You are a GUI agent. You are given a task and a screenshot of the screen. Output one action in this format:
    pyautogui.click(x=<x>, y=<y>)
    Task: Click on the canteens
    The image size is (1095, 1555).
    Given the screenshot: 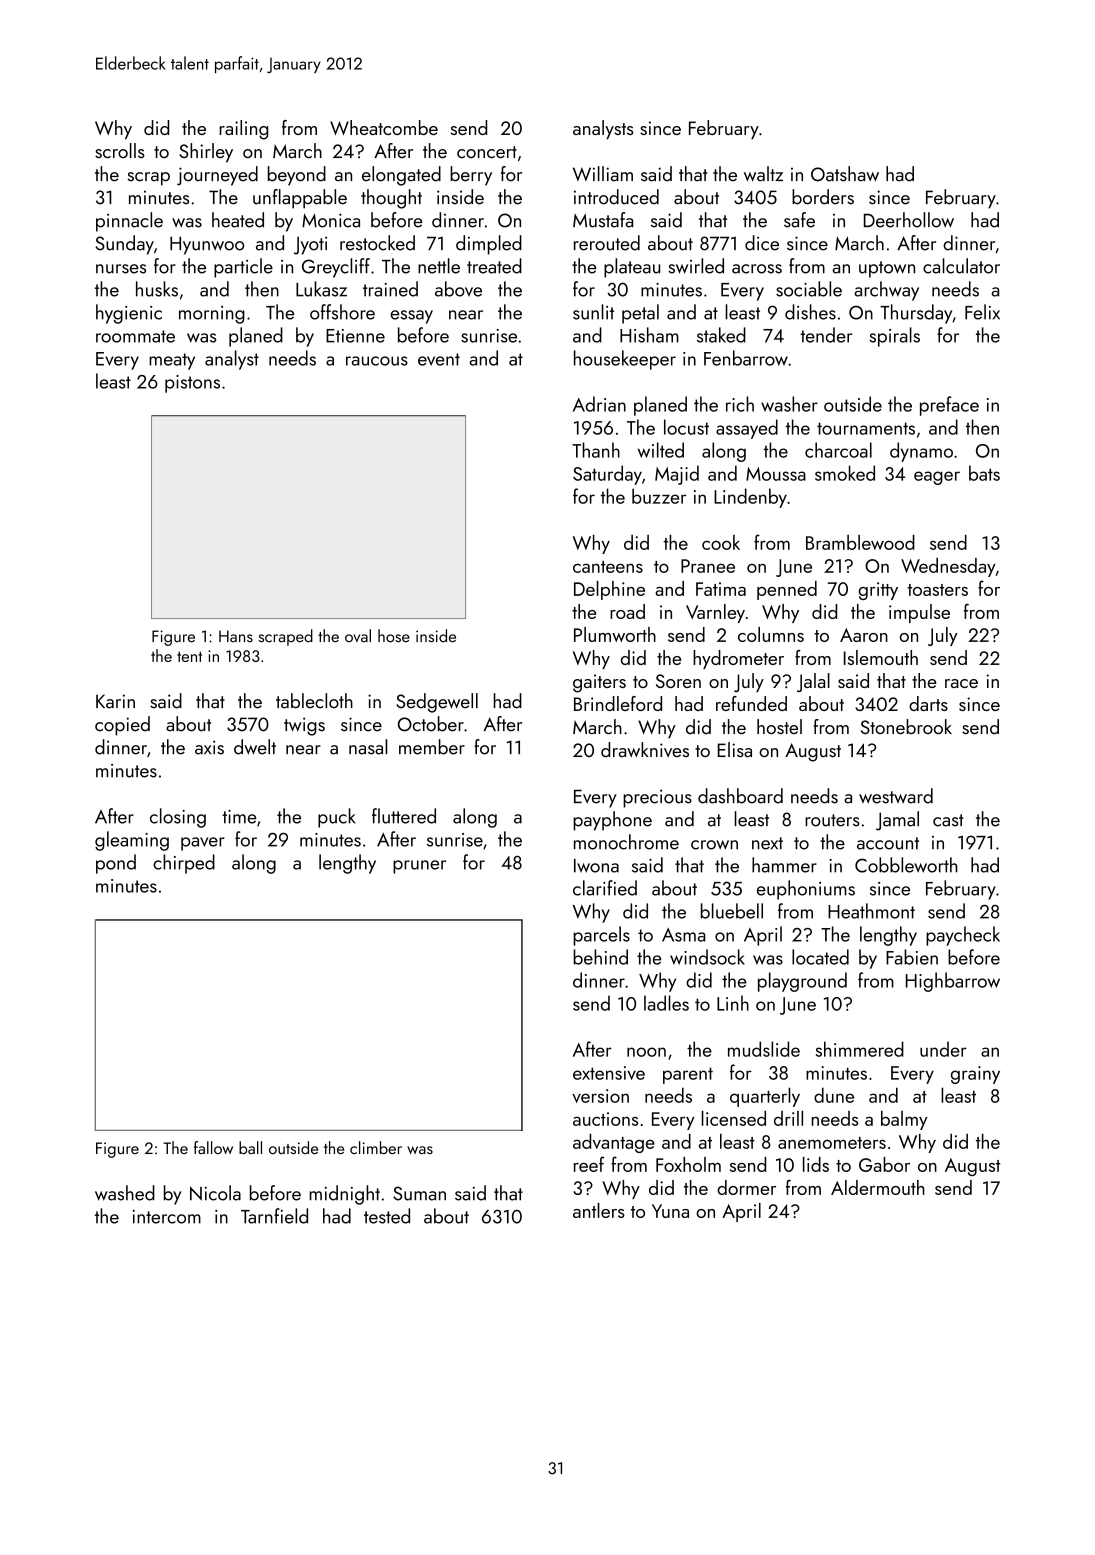 What is the action you would take?
    pyautogui.click(x=608, y=567)
